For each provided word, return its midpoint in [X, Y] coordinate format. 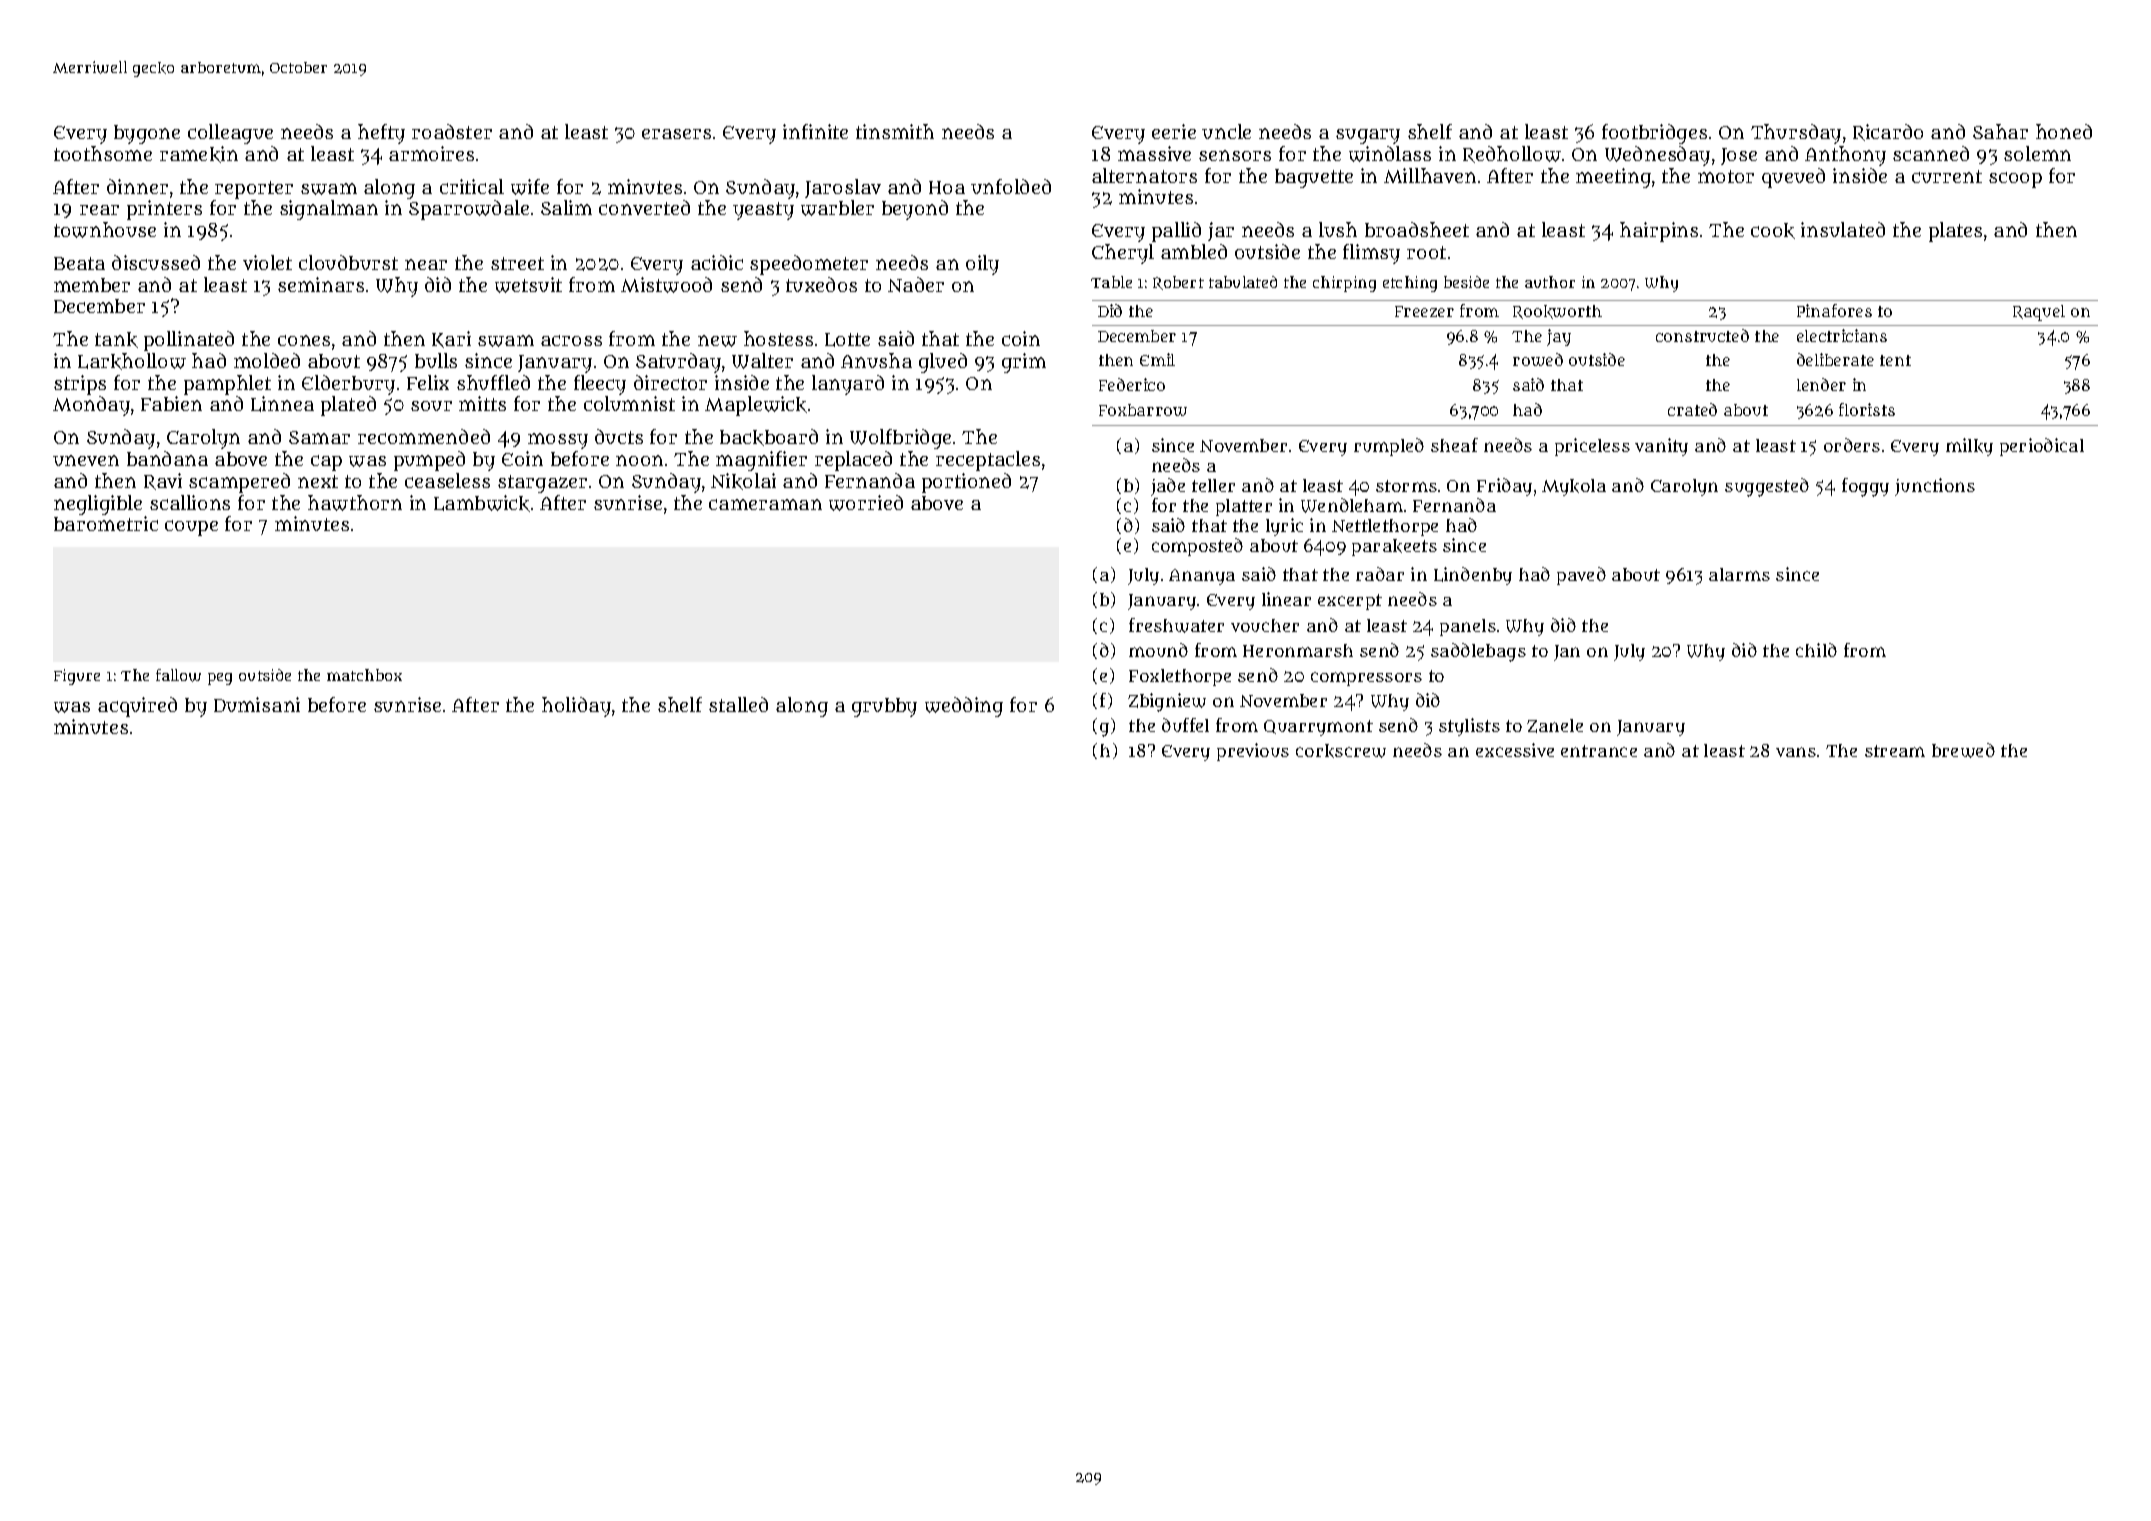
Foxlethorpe [1180, 677]
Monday [91, 406]
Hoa [947, 187]
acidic [717, 262]
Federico [1132, 384]
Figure [77, 677]
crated [1692, 409]
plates [1955, 232]
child [1816, 650]
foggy [1865, 487]
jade [1168, 487]
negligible [98, 505]
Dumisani [257, 704]
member [92, 285]
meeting [1613, 178]
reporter [254, 190]
